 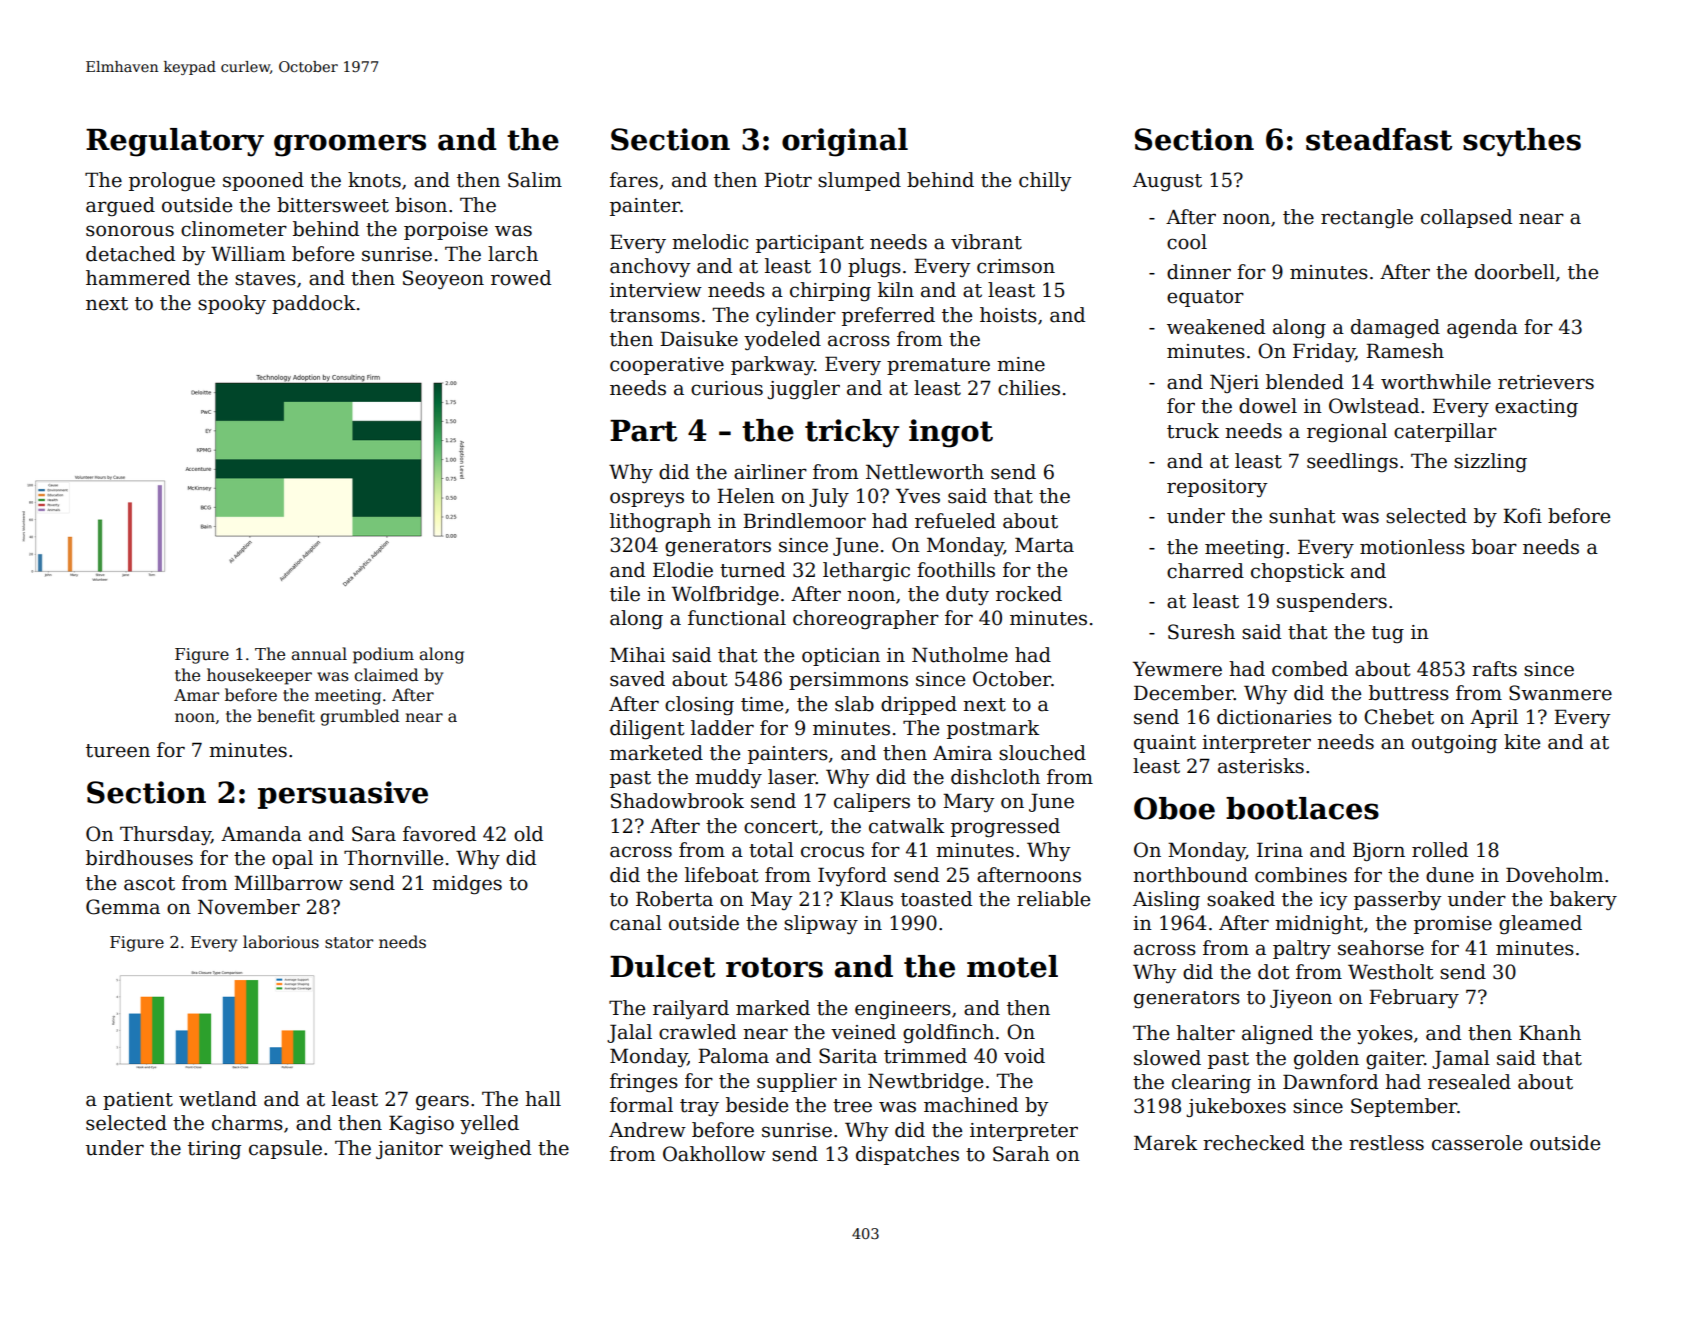 I want to click on groomers, so click(x=350, y=145).
